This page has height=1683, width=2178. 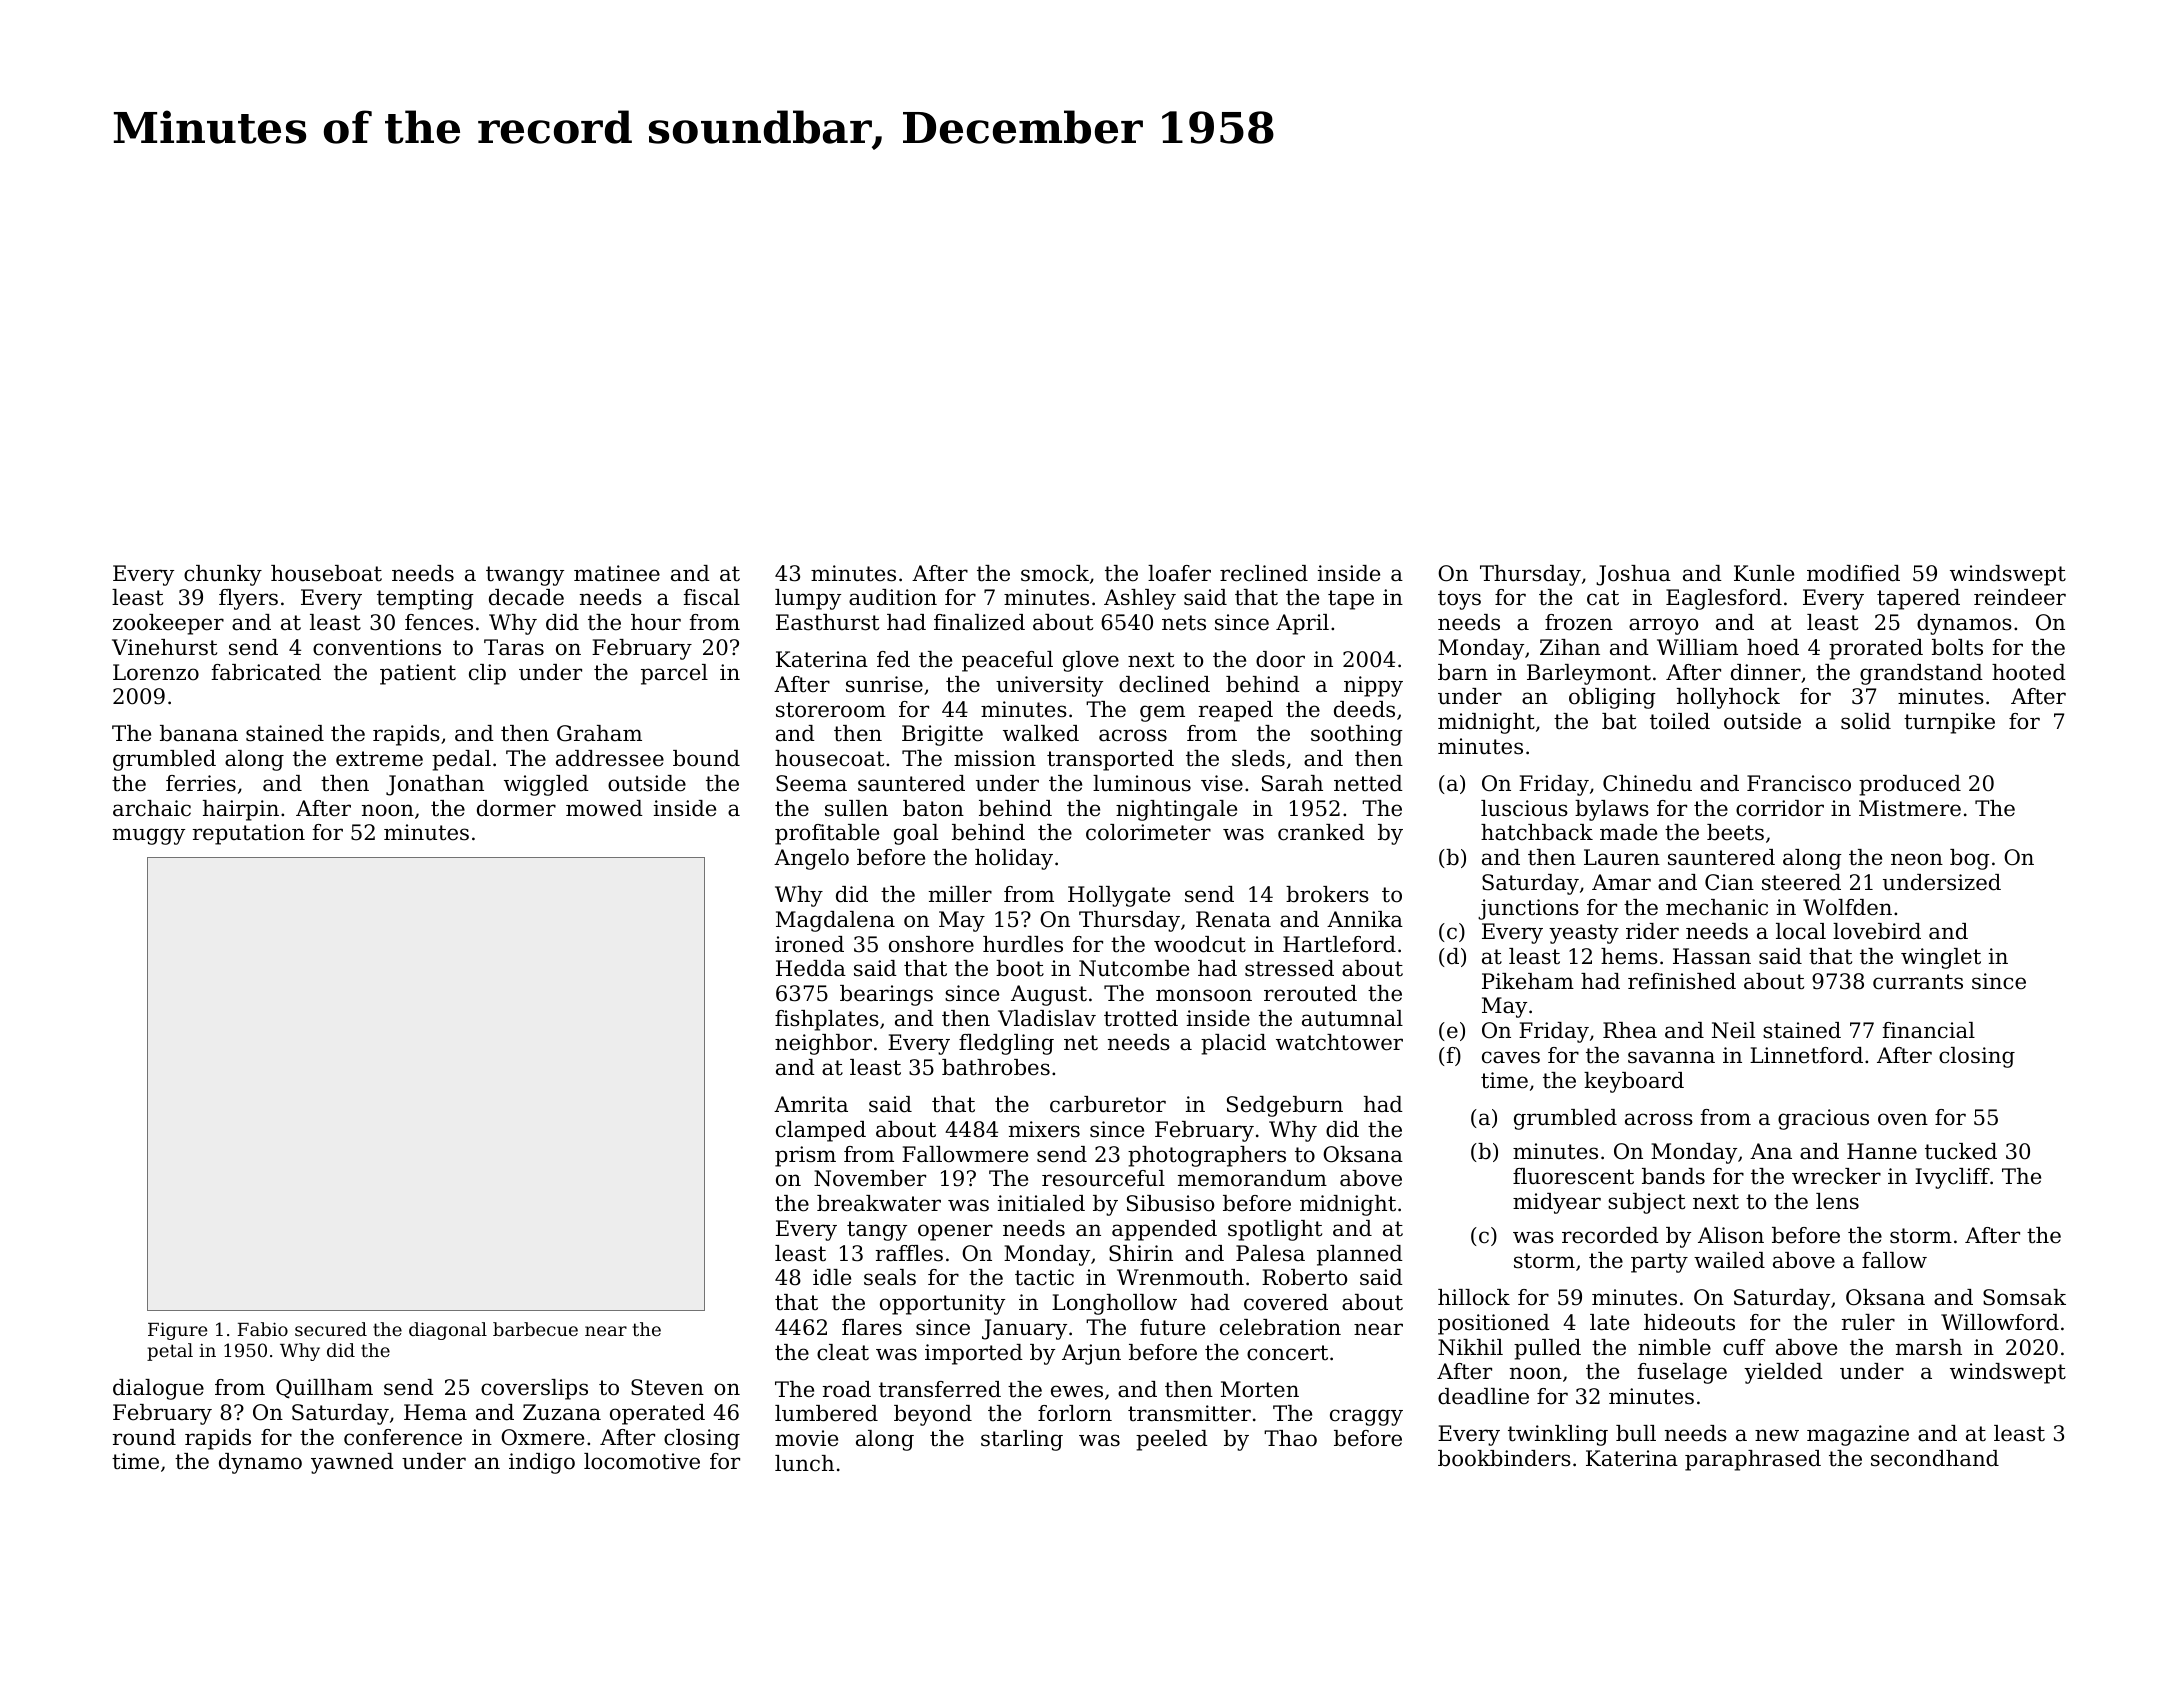 I want to click on indigo, so click(x=542, y=1463).
